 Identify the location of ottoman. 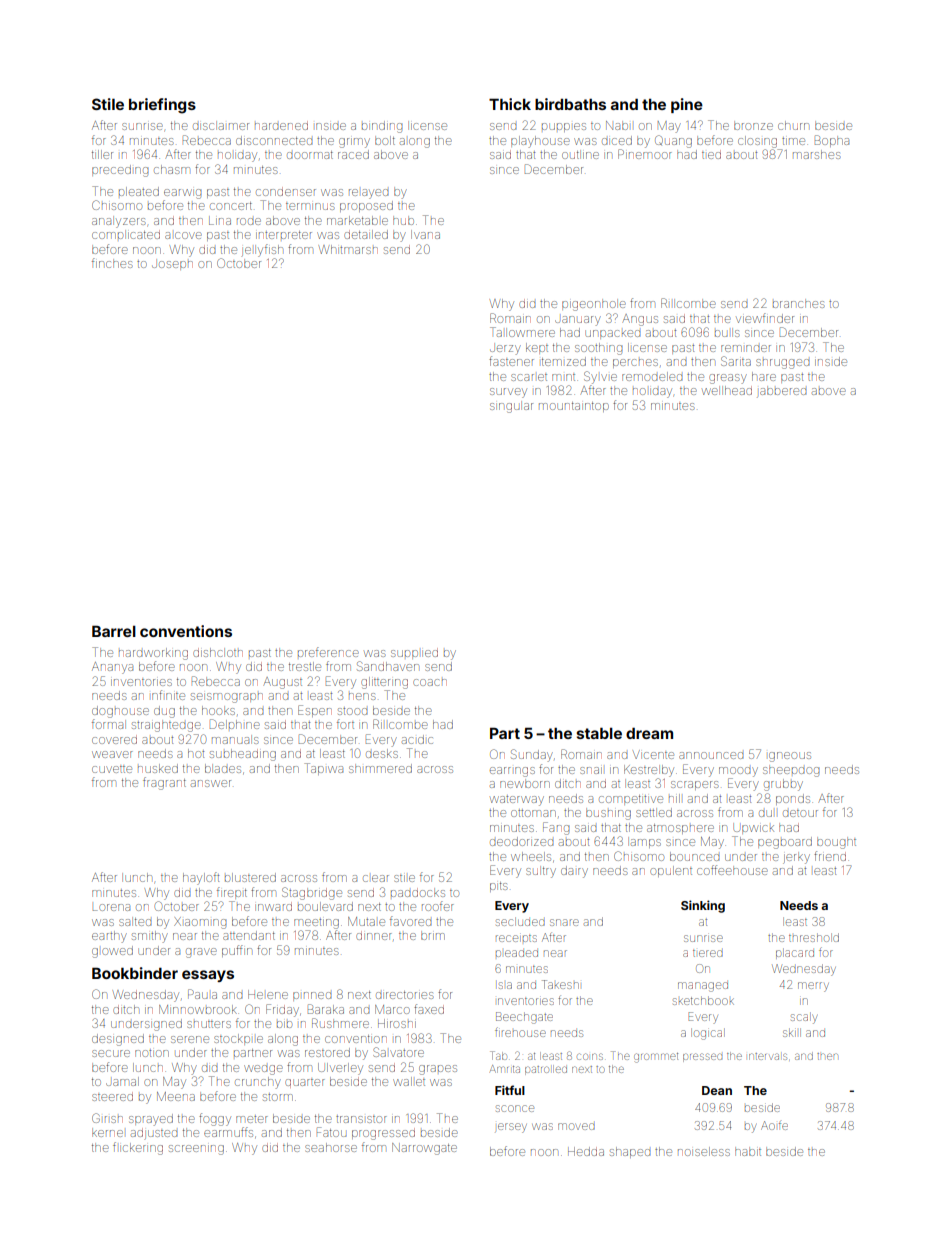
(533, 813).
